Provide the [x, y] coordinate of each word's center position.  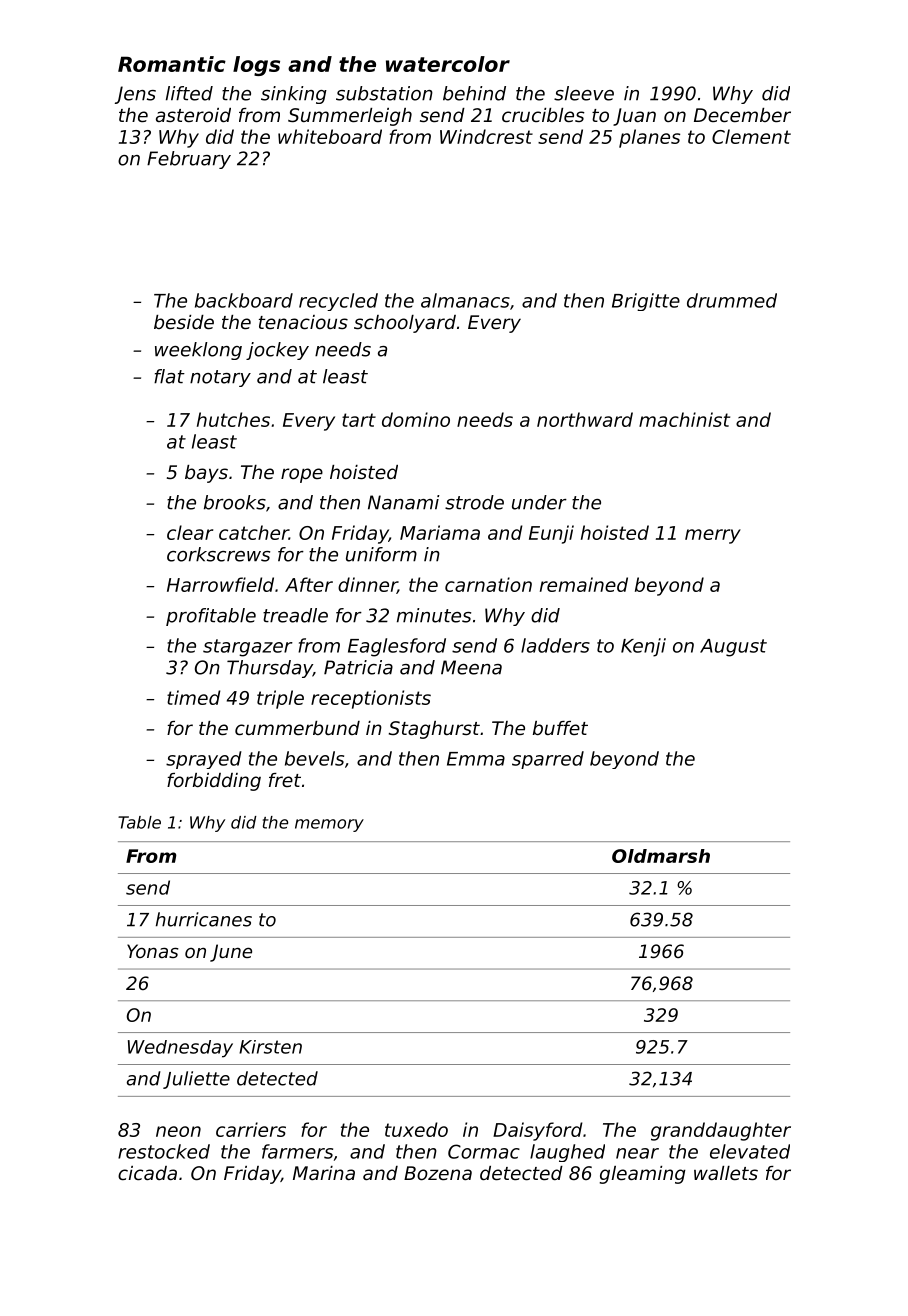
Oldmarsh [661, 856]
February [189, 160]
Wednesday [180, 1049]
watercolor [448, 64]
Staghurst [434, 730]
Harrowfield [220, 584]
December [742, 115]
